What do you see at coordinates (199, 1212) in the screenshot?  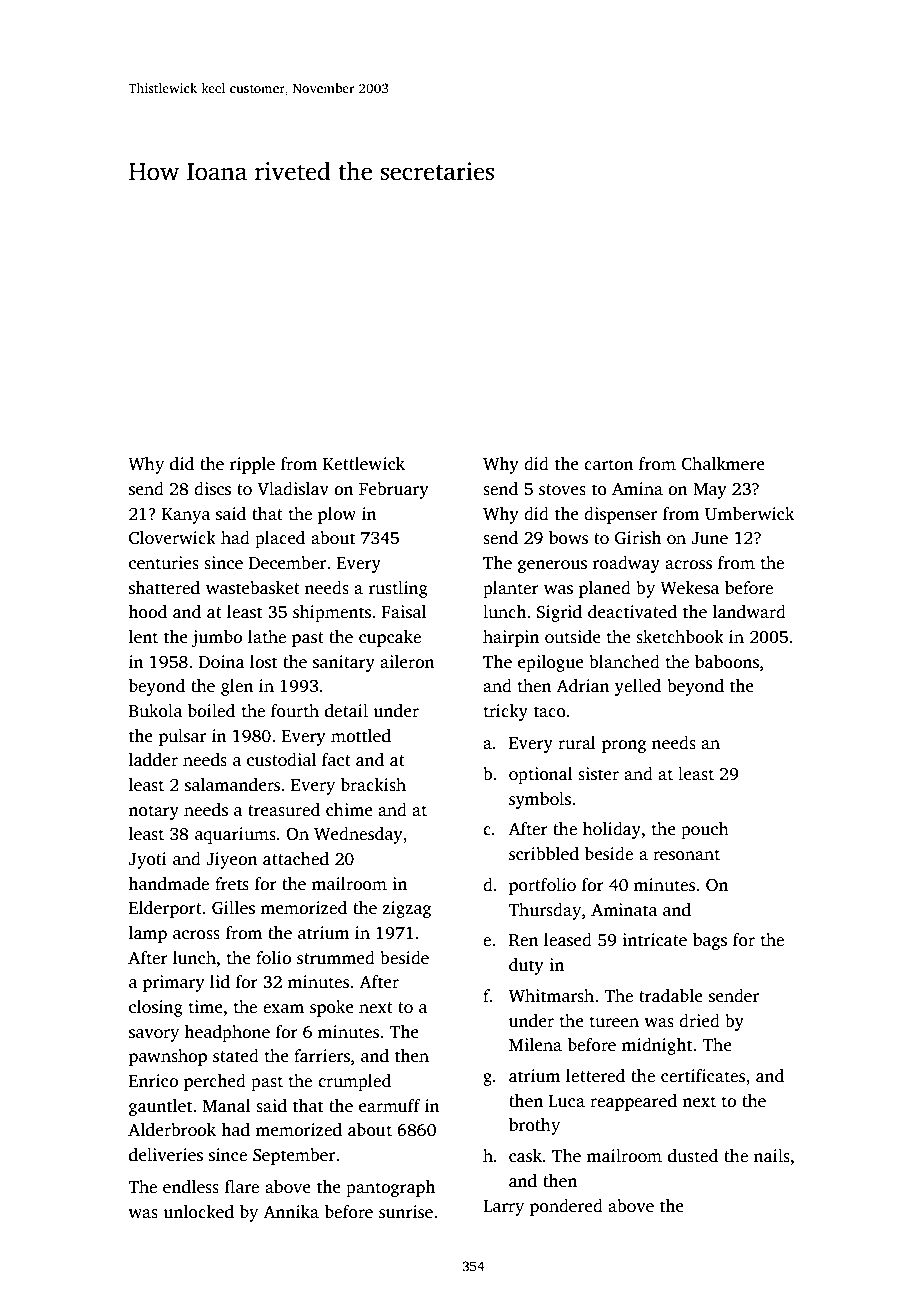 I see `unlocked` at bounding box center [199, 1212].
